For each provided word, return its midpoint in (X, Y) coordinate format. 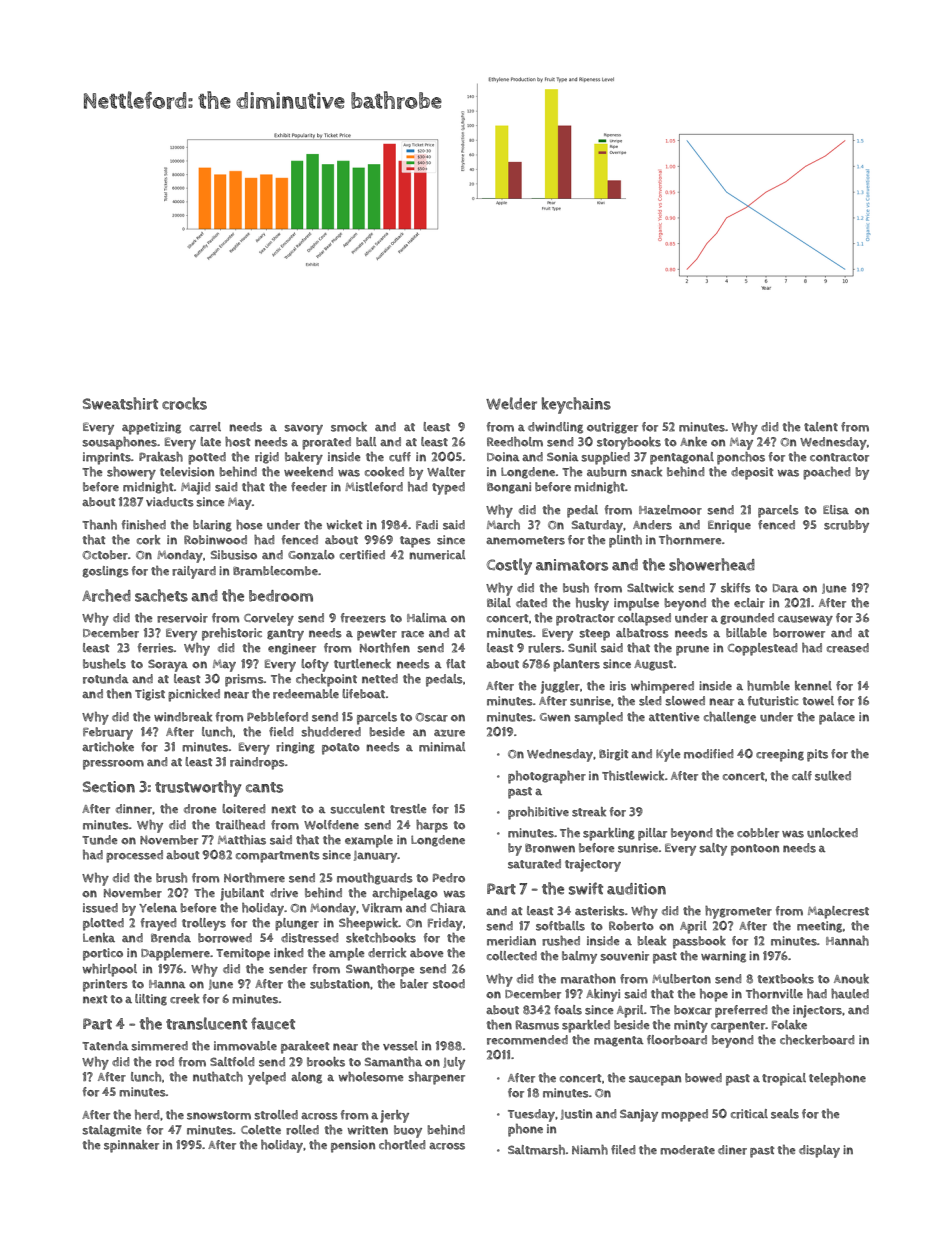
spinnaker (131, 1146)
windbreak (183, 717)
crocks (184, 403)
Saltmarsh (536, 1150)
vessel (400, 1046)
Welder (511, 403)
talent (821, 426)
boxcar (693, 1010)
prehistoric (232, 634)
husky (592, 604)
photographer (547, 777)
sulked (833, 776)
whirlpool (110, 970)
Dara (786, 588)
